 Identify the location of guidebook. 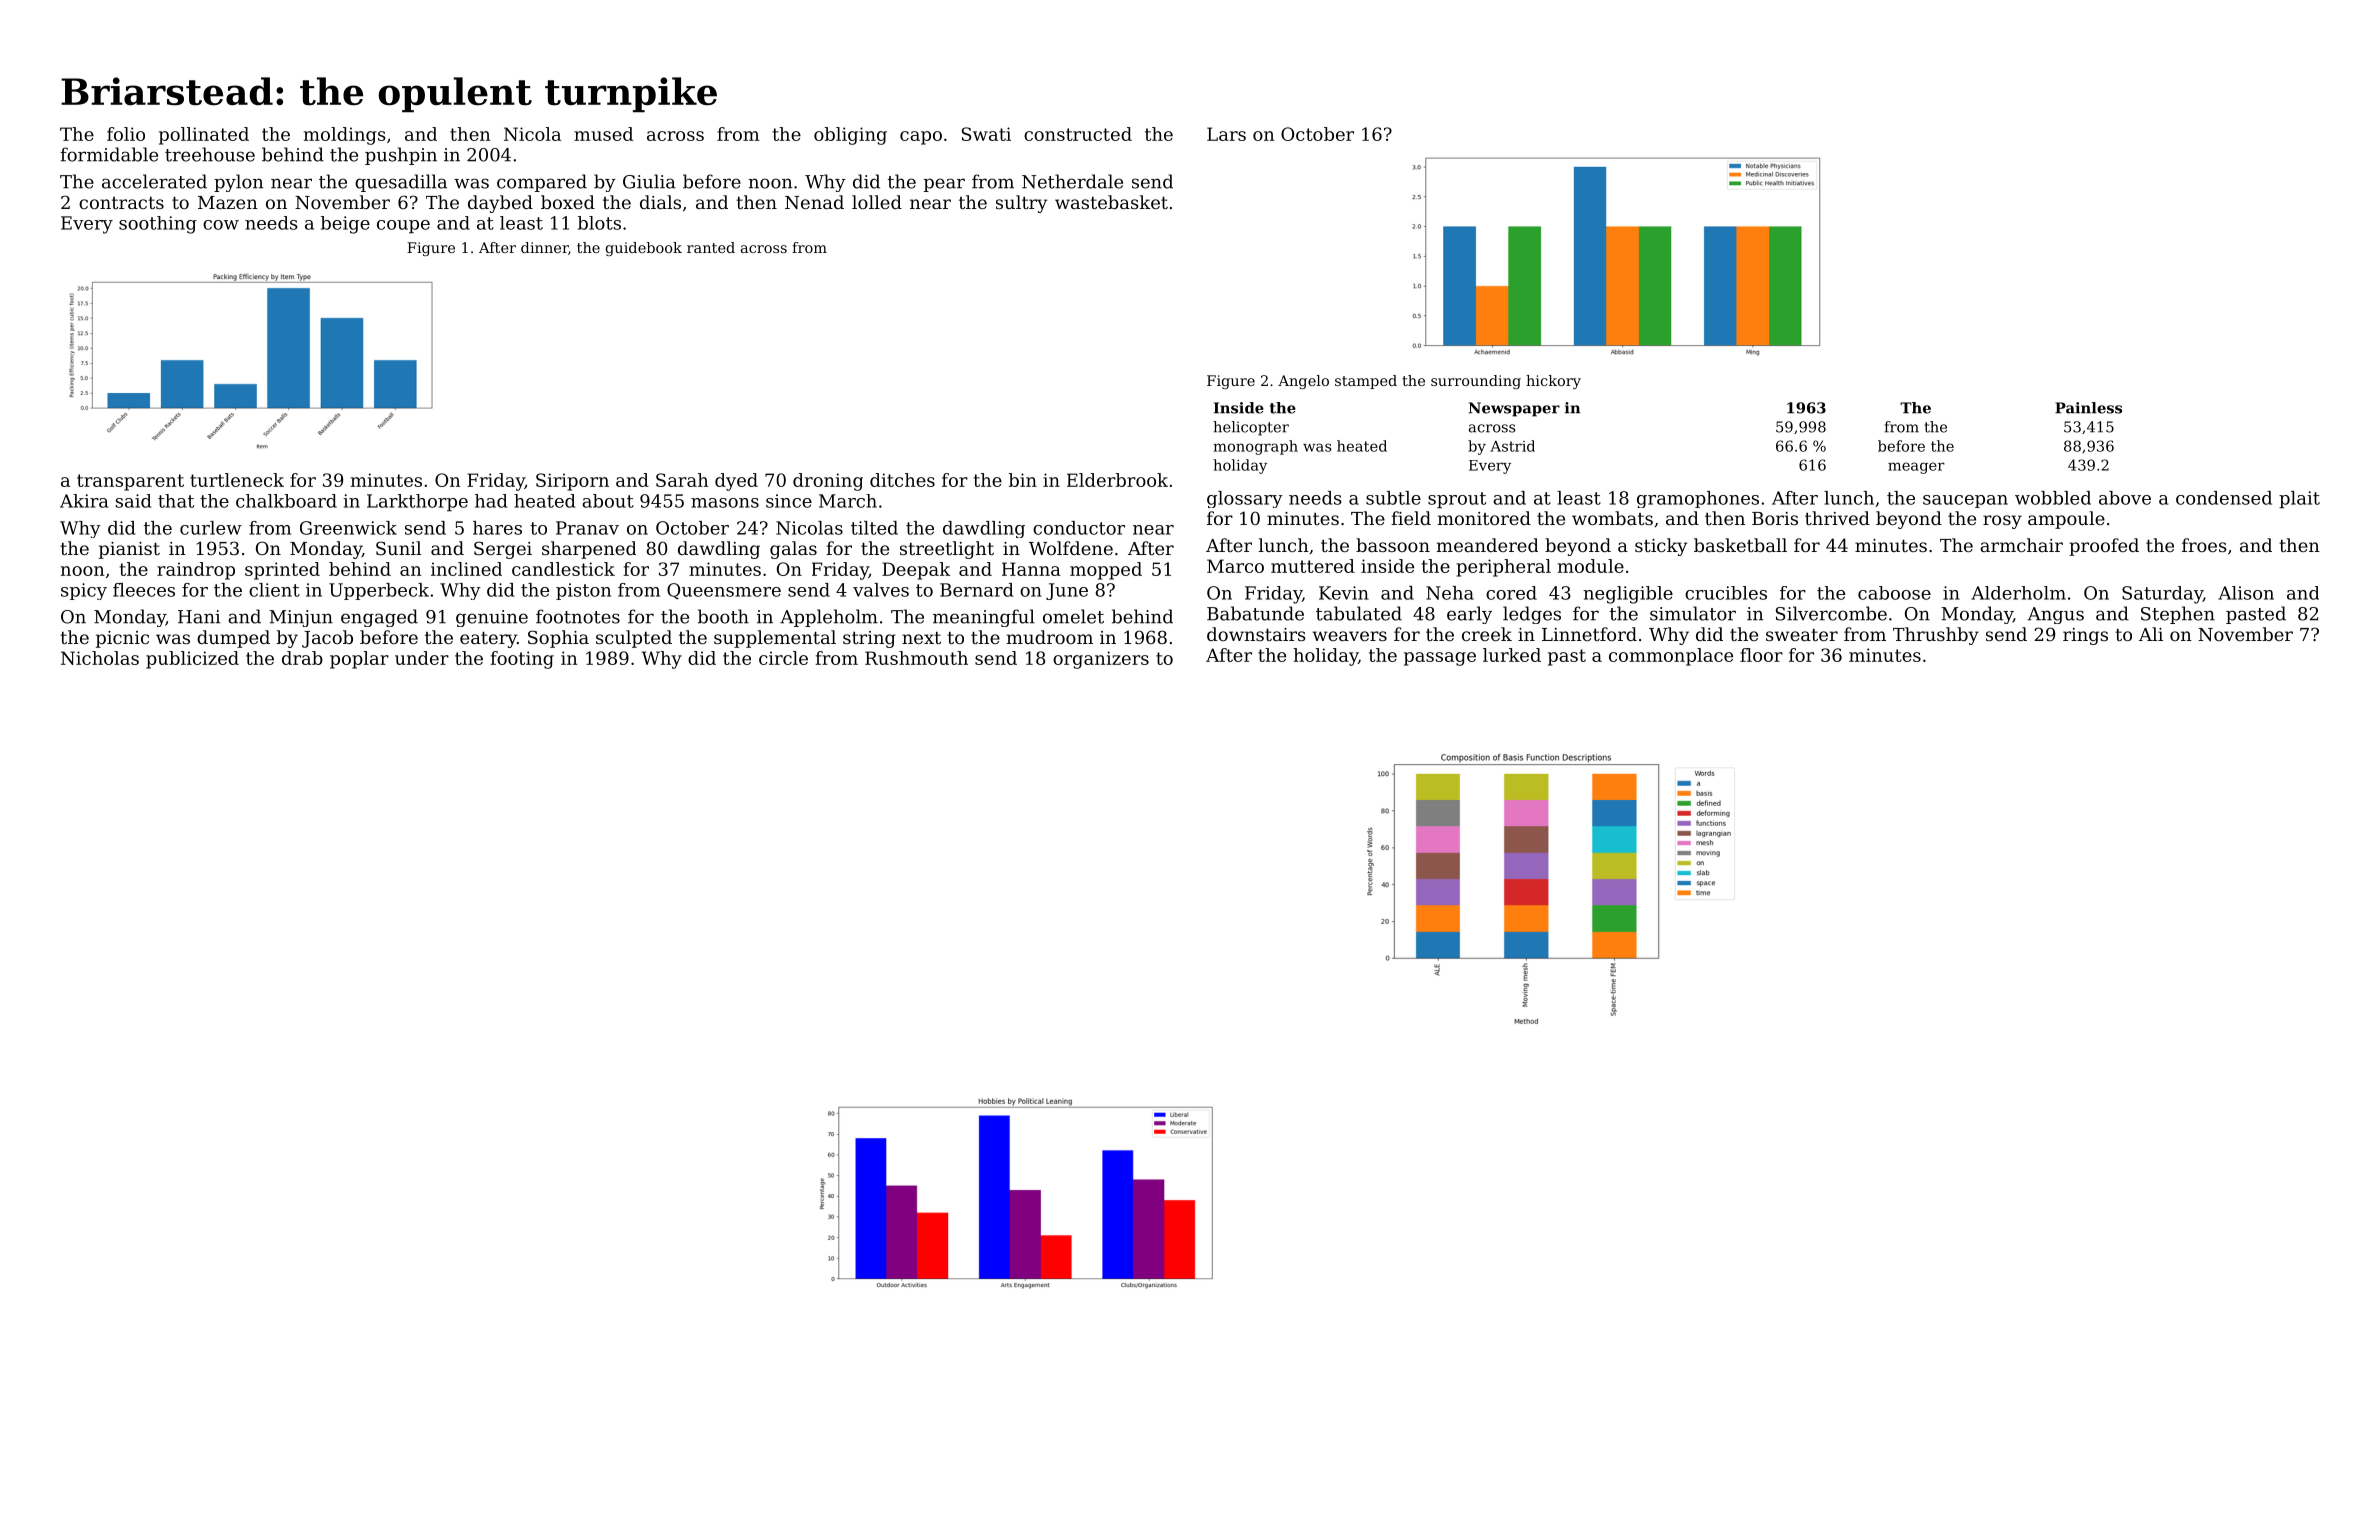
(644, 249).
